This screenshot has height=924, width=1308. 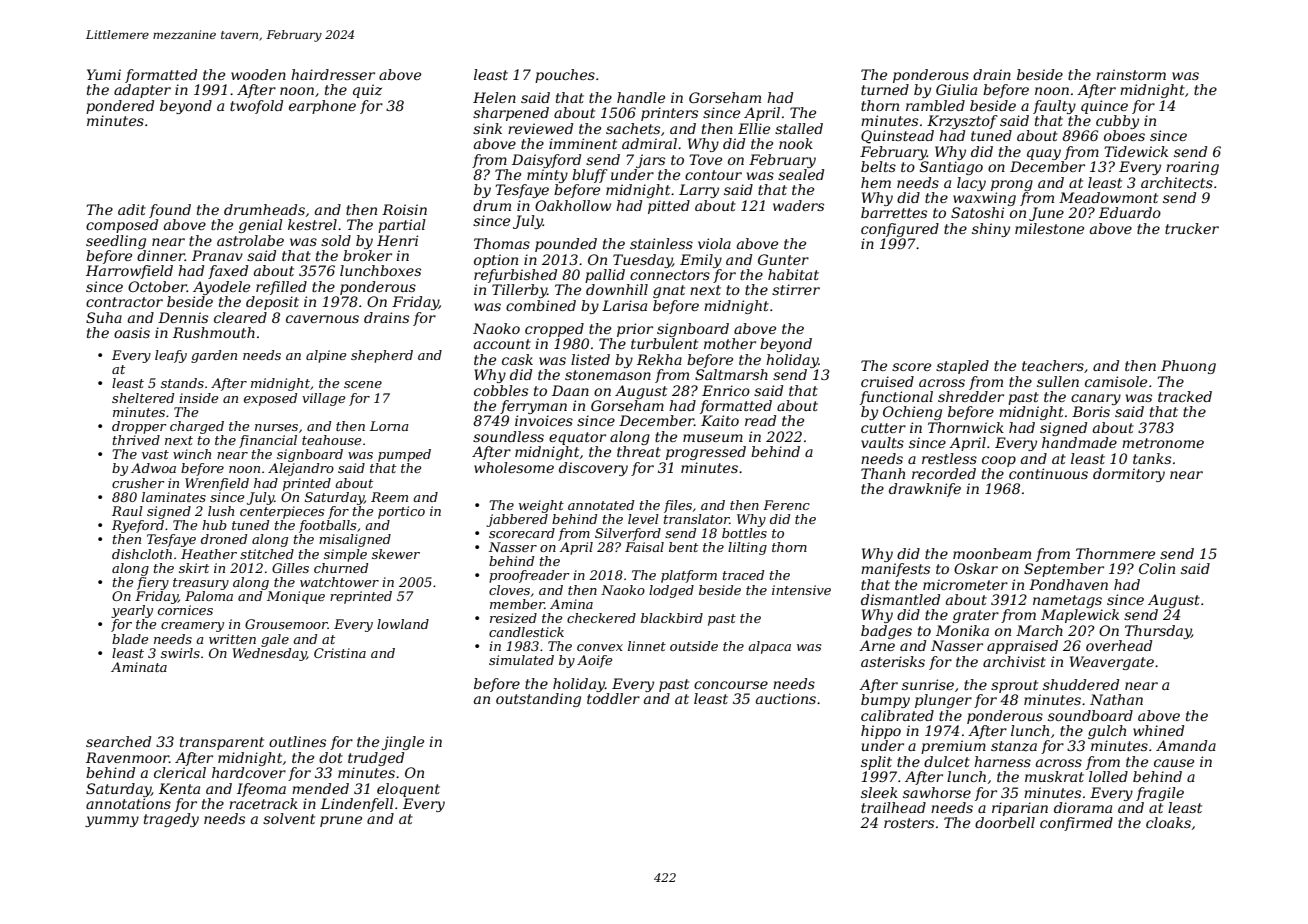 I want to click on Phuong, so click(x=1188, y=367).
